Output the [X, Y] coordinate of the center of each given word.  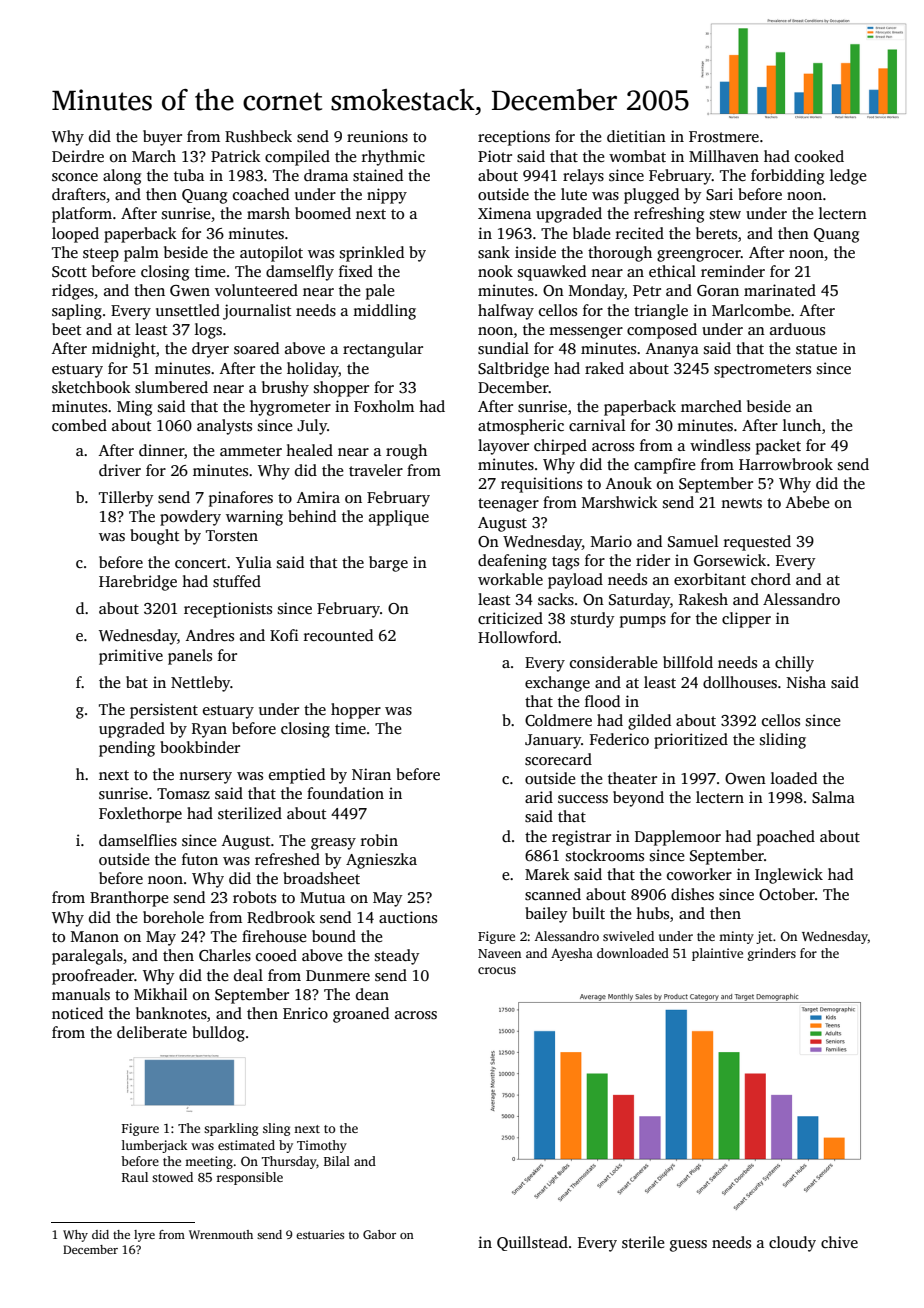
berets [716, 233]
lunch [802, 425]
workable [510, 579]
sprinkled [372, 254]
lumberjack [154, 1146]
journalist [257, 312]
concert [201, 563]
